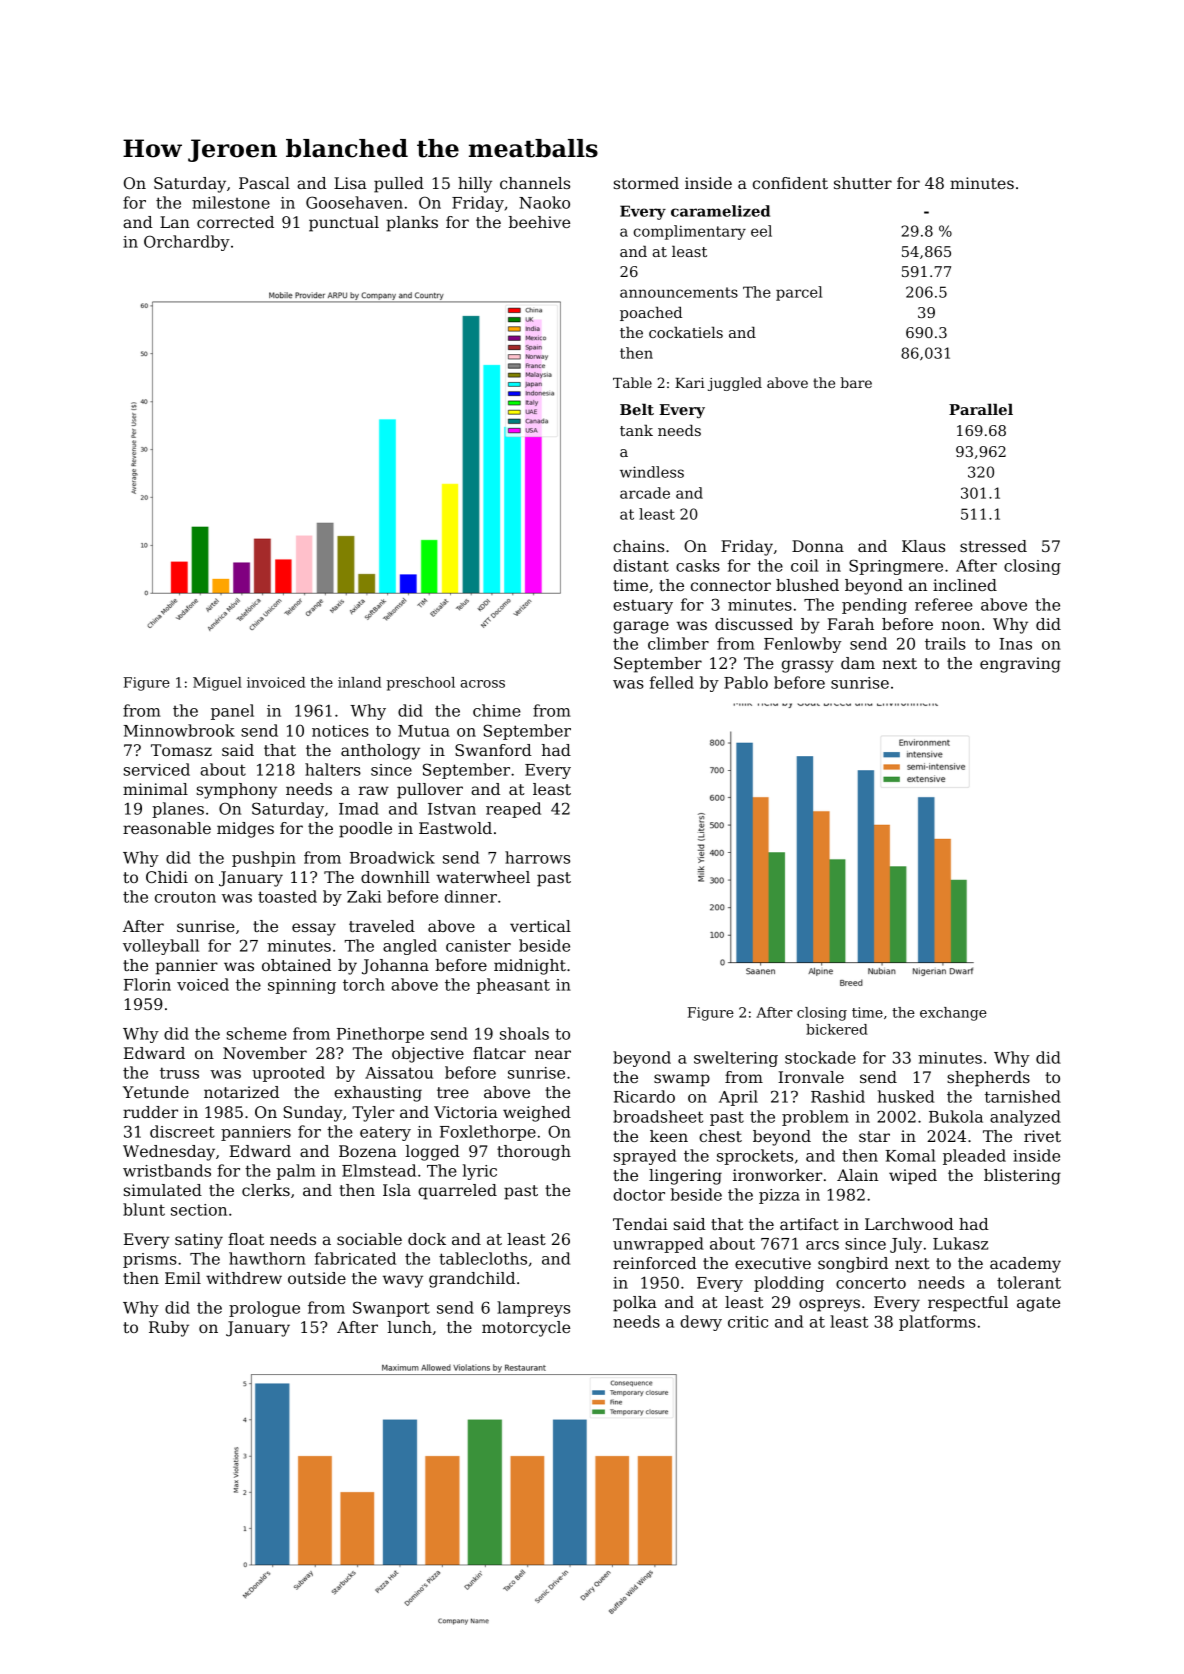  Describe the element at coordinates (231, 202) in the document. I see `milestone` at that location.
